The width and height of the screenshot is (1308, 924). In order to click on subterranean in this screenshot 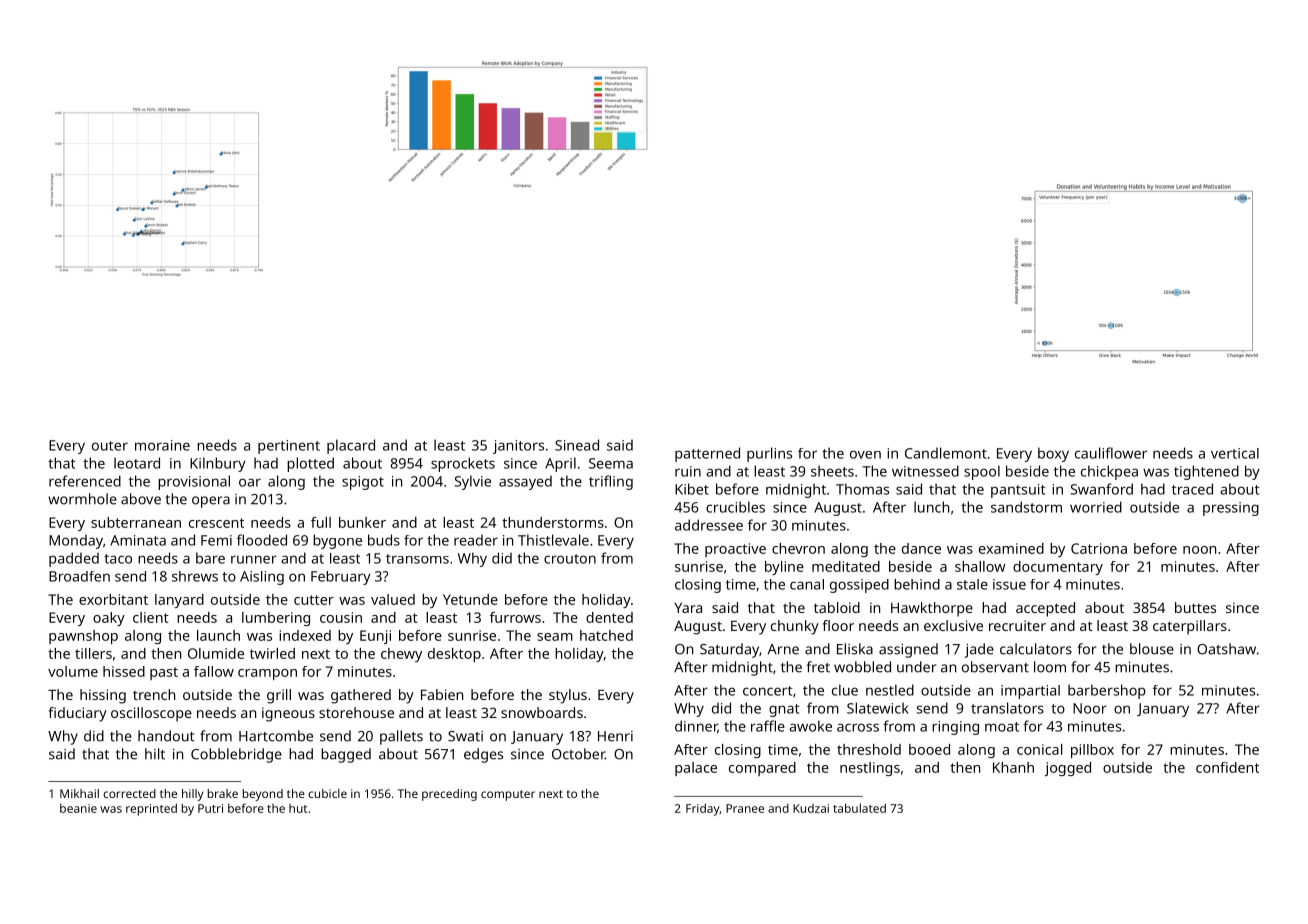, I will do `click(136, 522)`.
